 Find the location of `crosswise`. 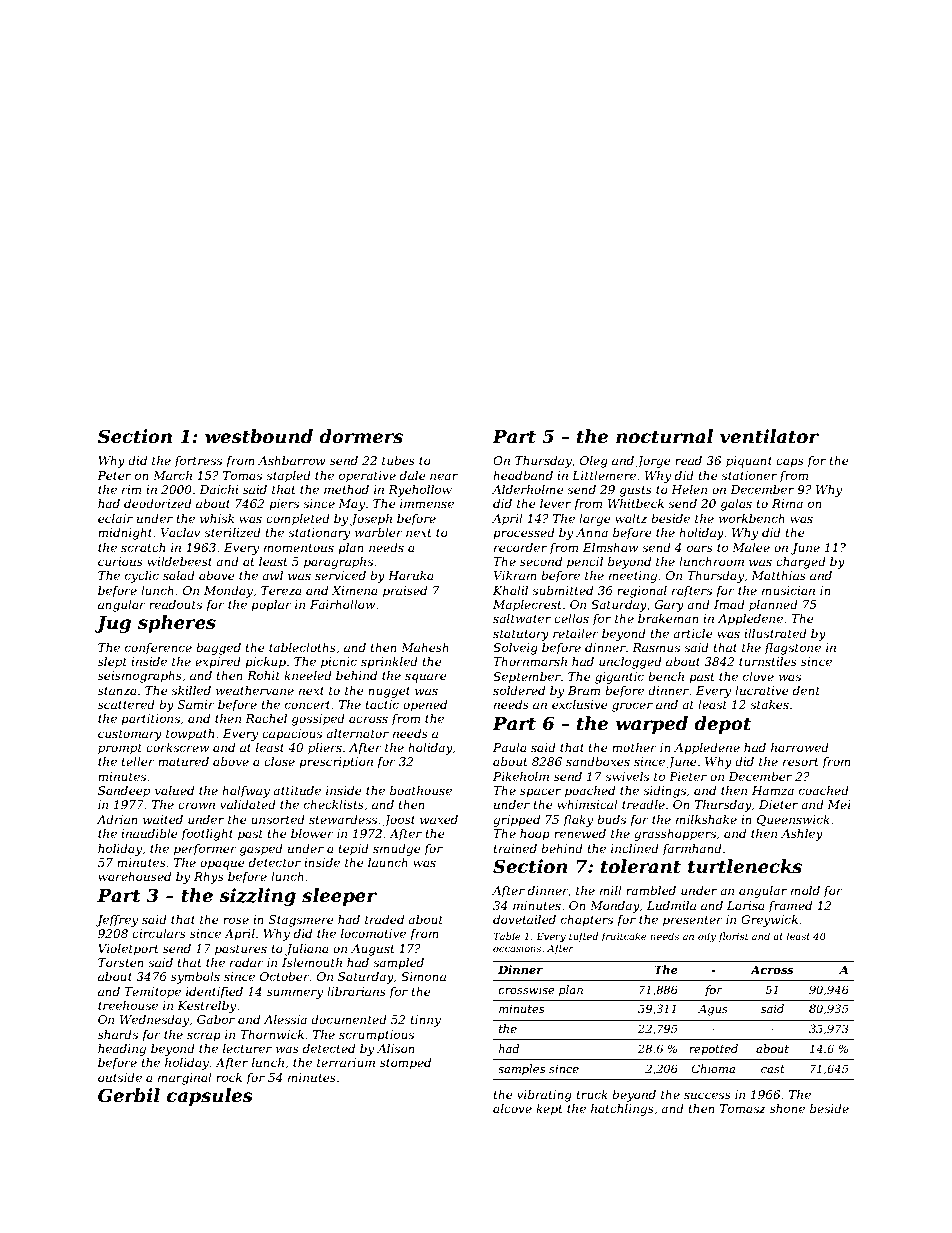

crosswise is located at coordinates (527, 989).
